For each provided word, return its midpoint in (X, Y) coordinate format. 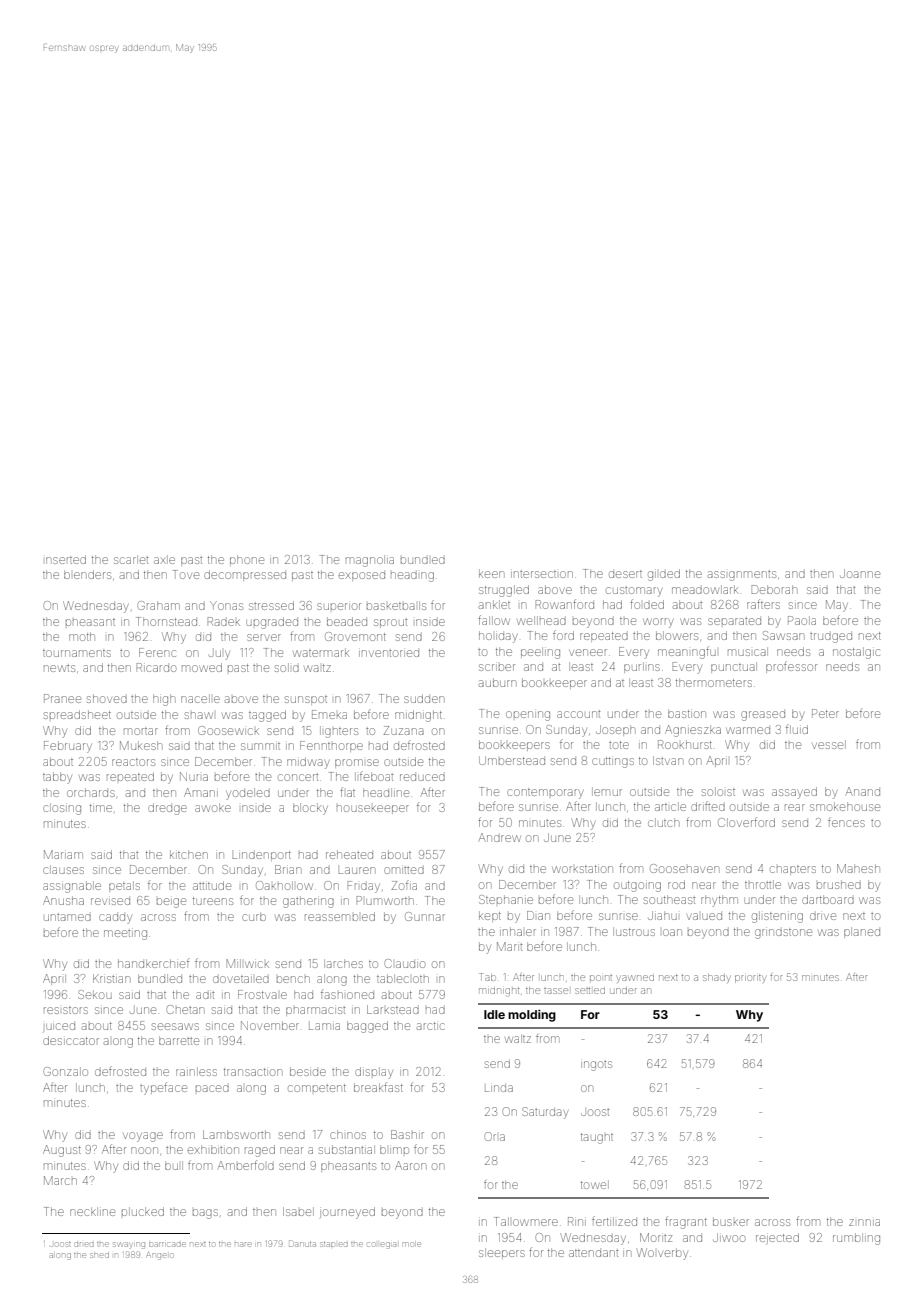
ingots (596, 1066)
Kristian (111, 978)
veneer (588, 652)
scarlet (131, 559)
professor (791, 667)
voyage (143, 1137)
